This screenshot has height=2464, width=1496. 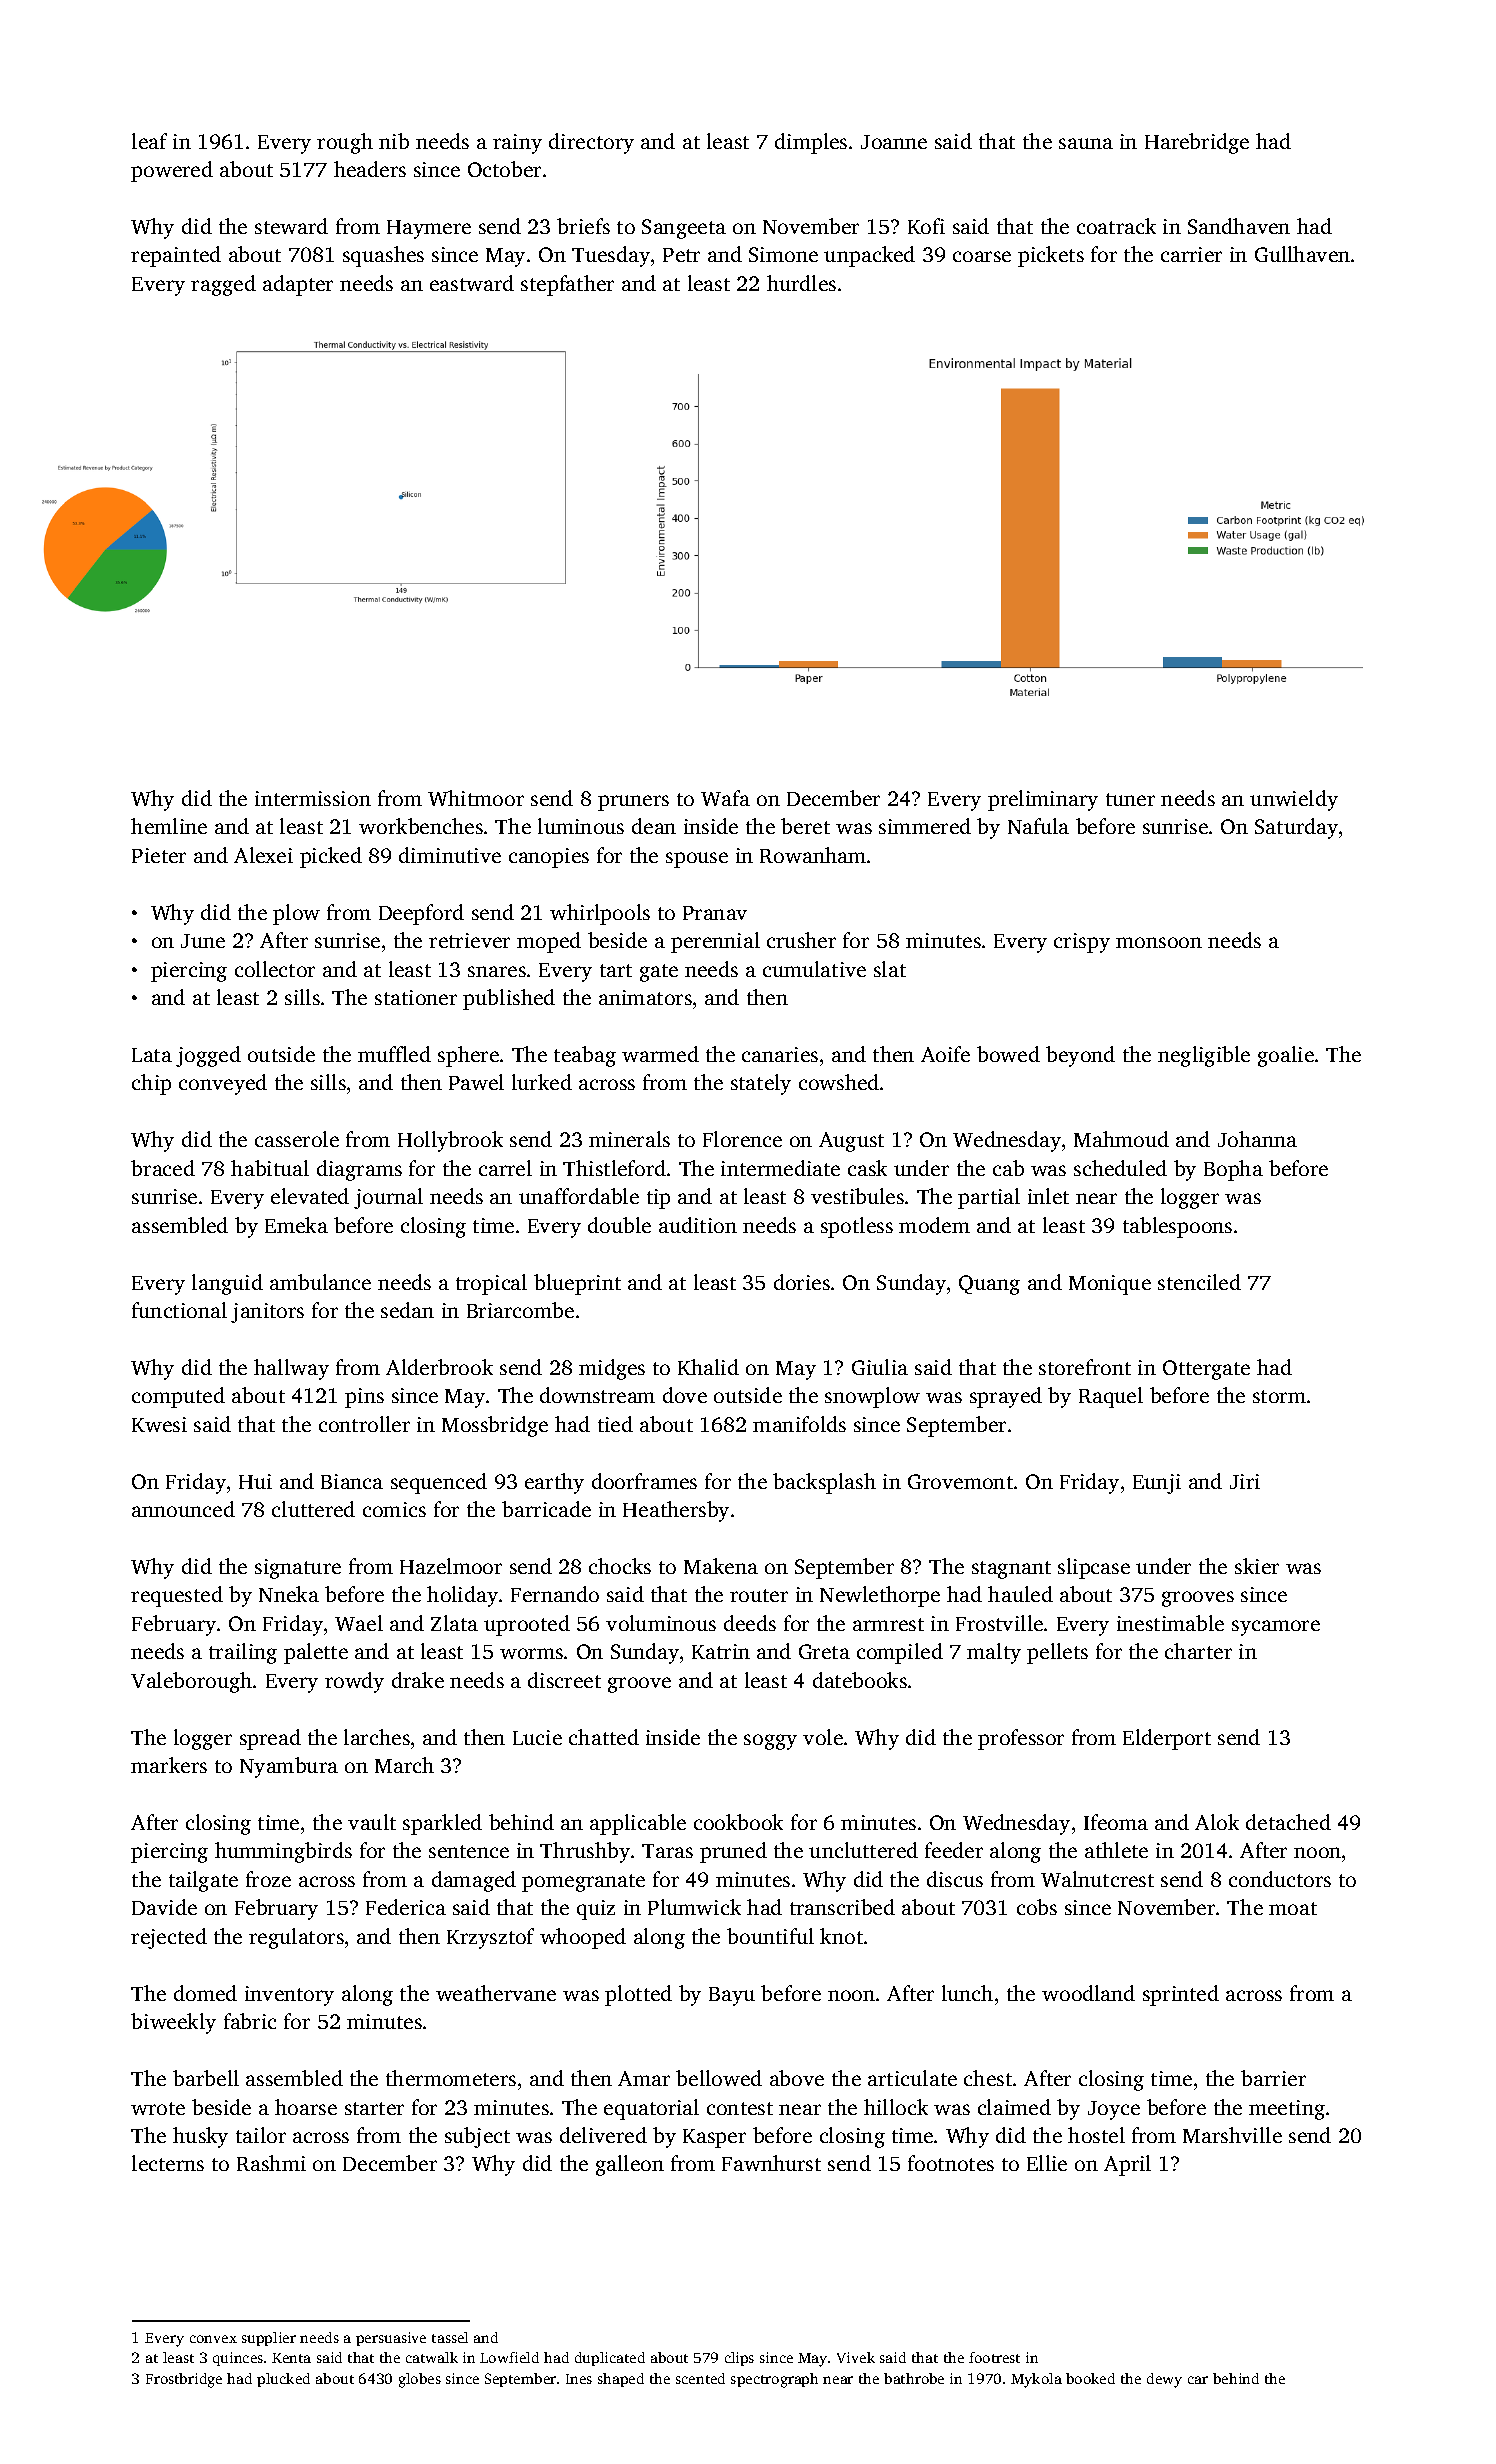 I want to click on skier, so click(x=1257, y=1566).
